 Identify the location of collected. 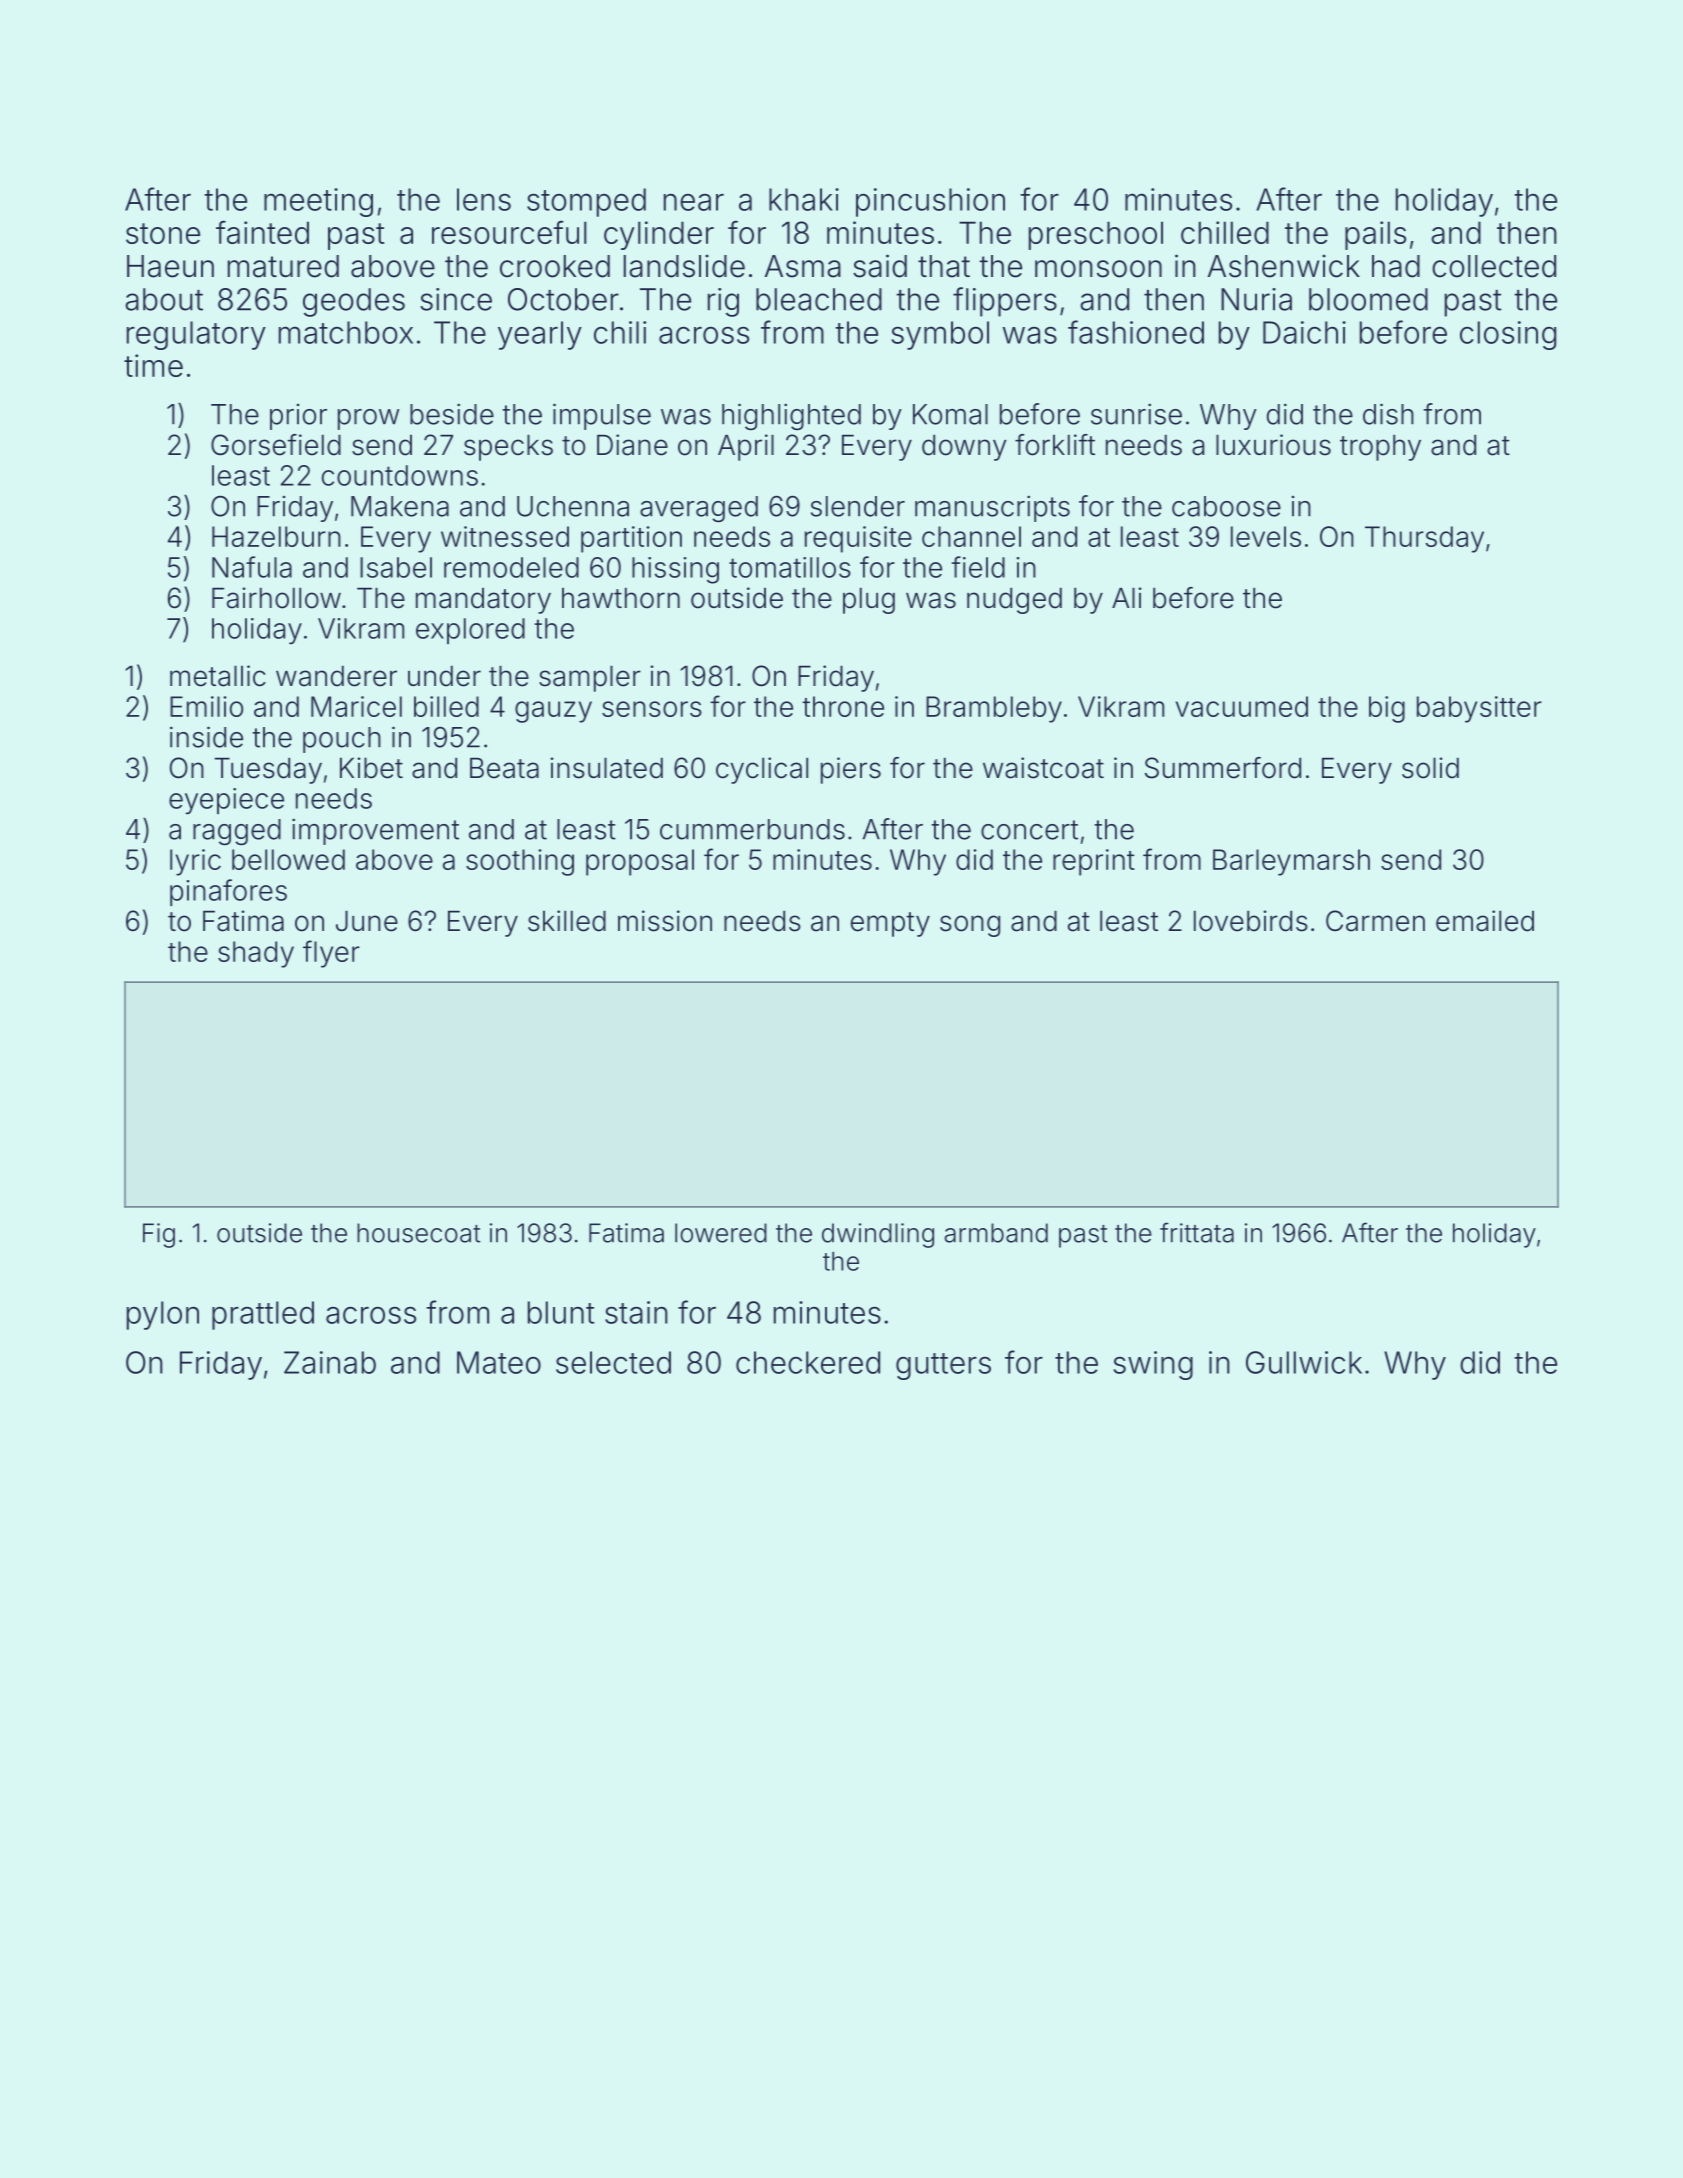
(1494, 266).
